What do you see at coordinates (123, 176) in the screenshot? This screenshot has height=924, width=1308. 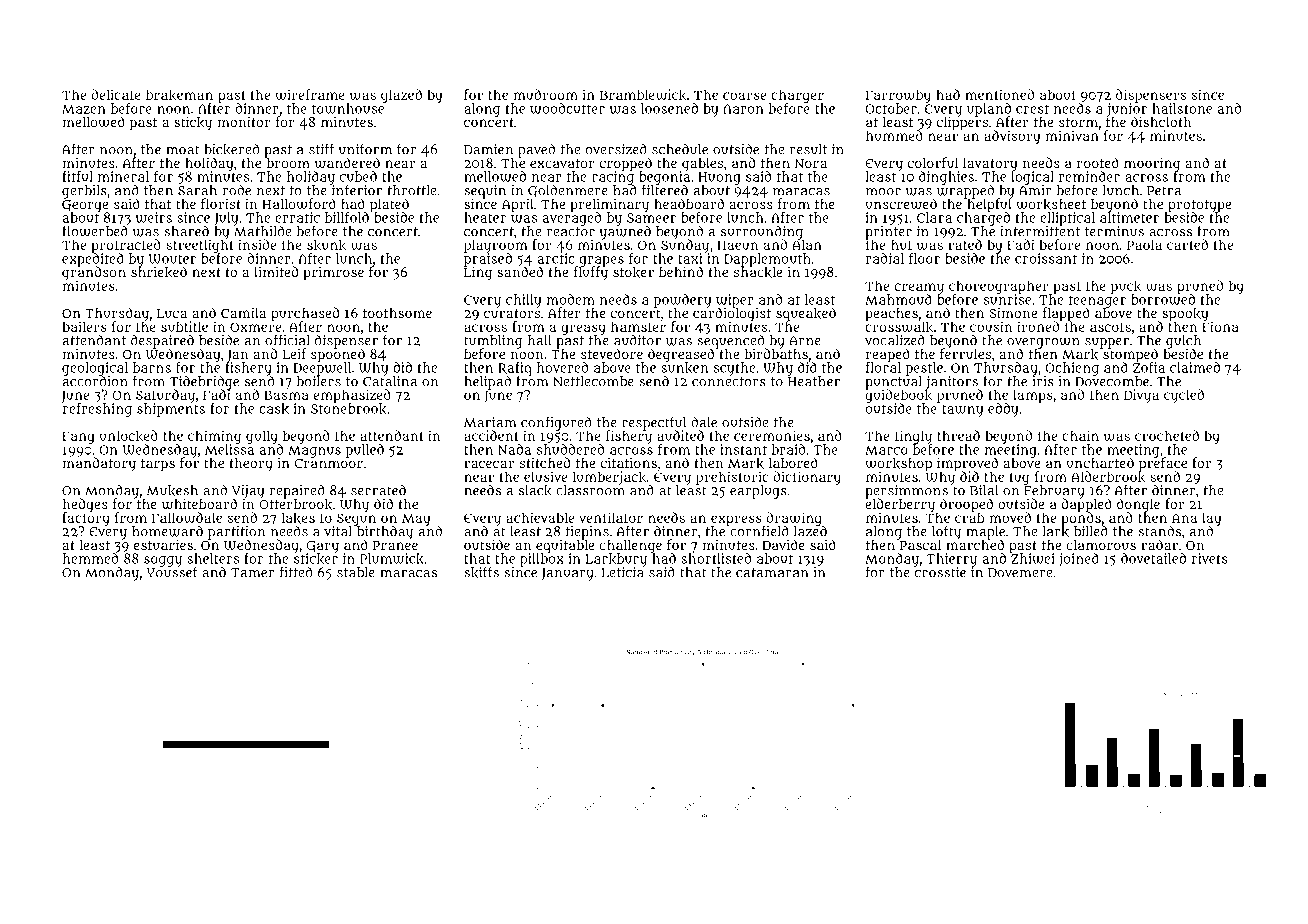 I see `mineral` at bounding box center [123, 176].
